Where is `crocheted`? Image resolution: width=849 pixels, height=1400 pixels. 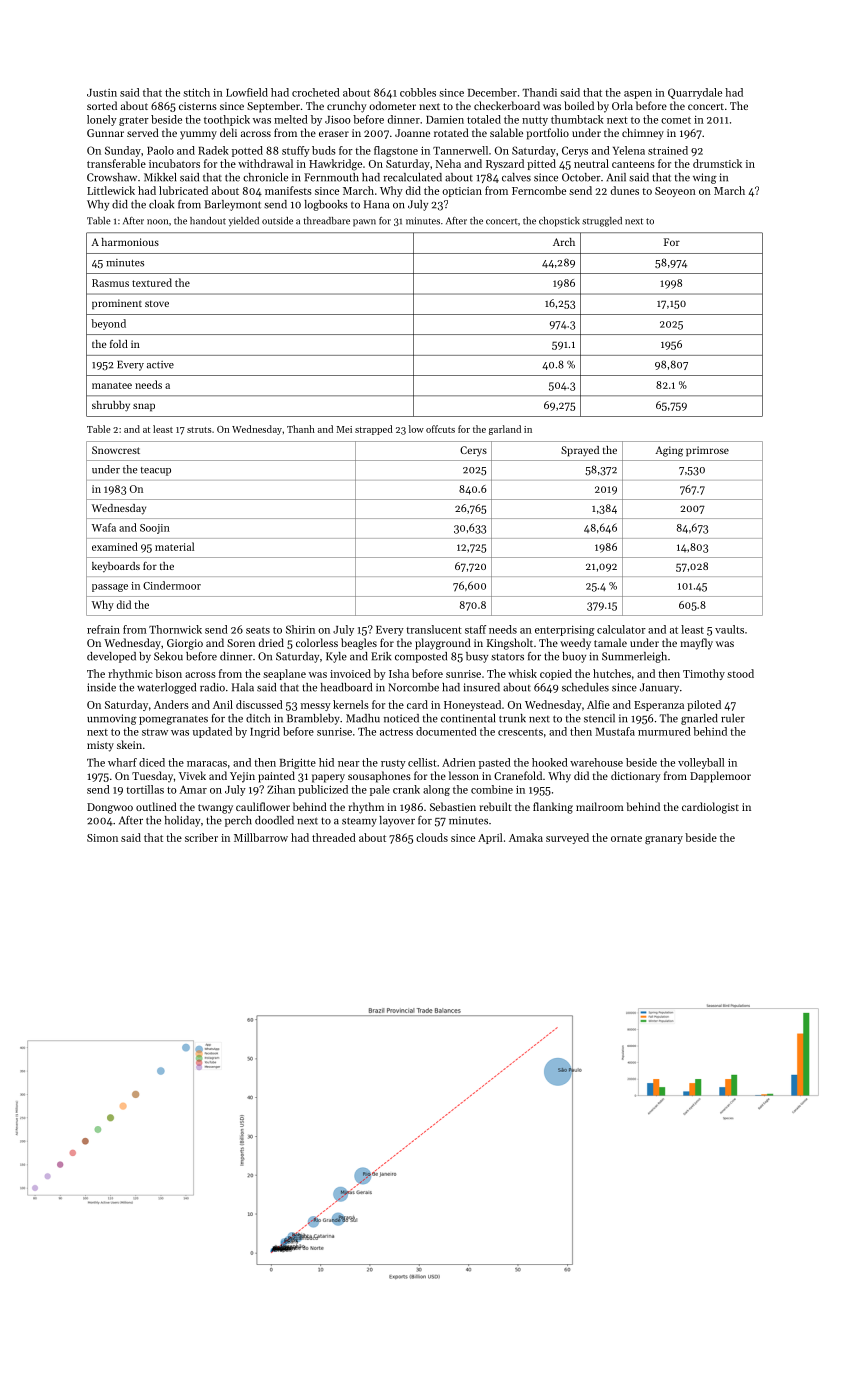 crocheted is located at coordinates (316, 92).
